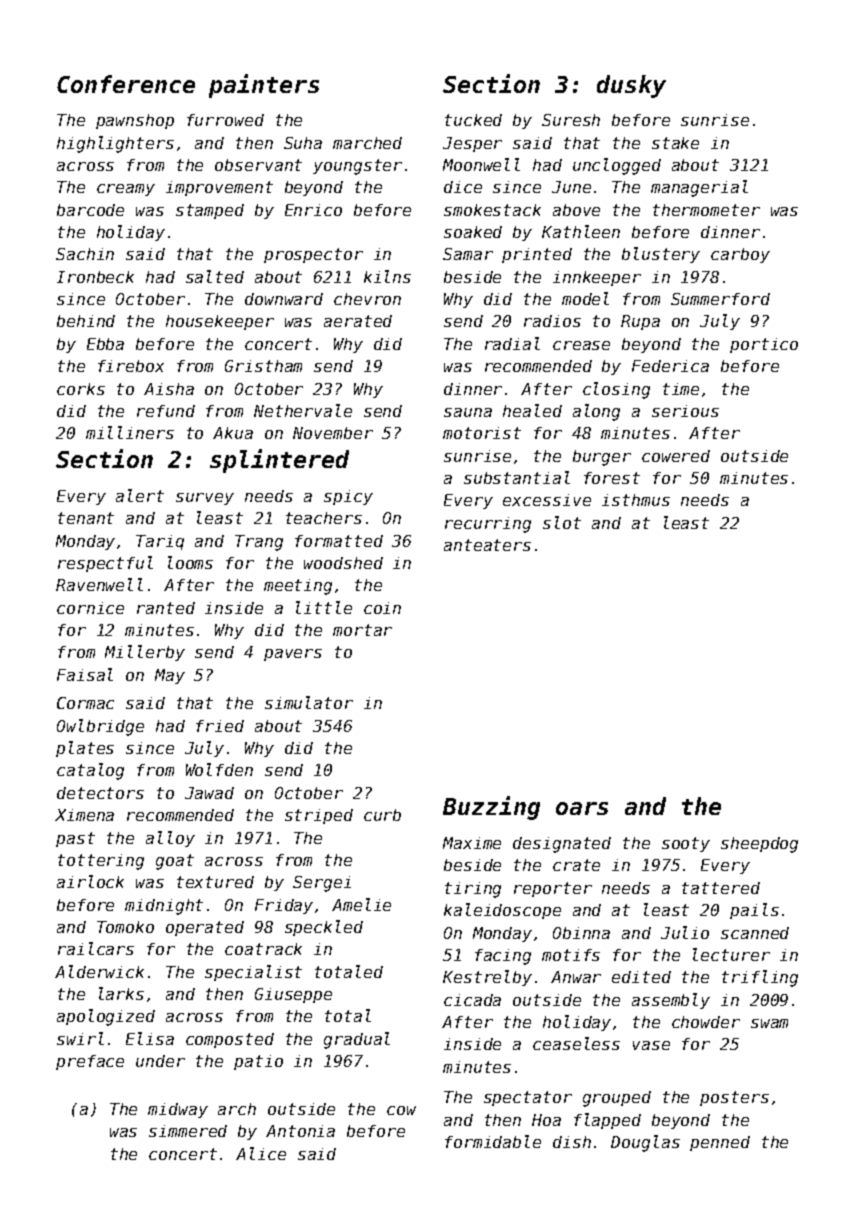 Image resolution: width=862 pixels, height=1223 pixels. What do you see at coordinates (90, 608) in the screenshot?
I see `cornice` at bounding box center [90, 608].
